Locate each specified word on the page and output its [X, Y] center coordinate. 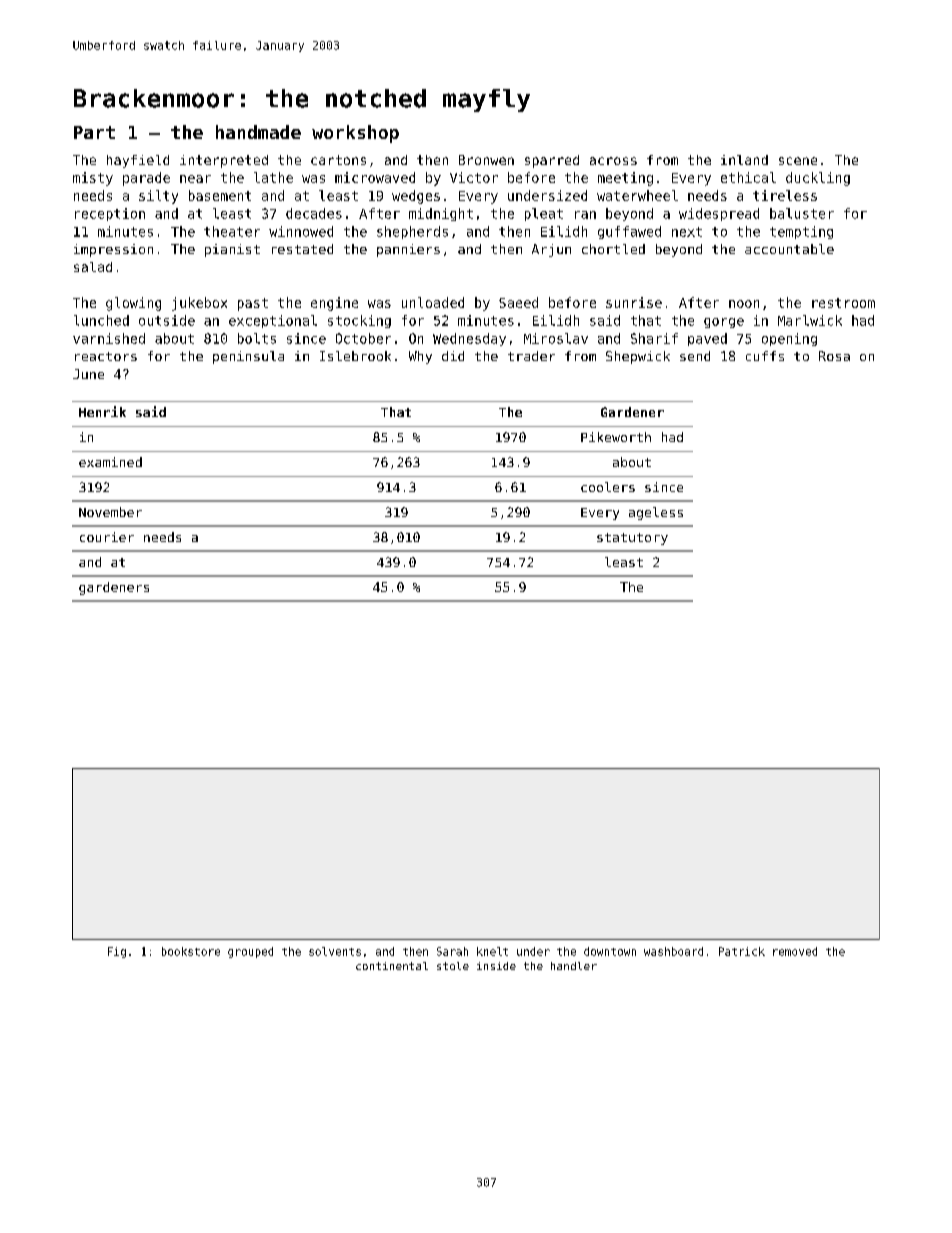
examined [110, 462]
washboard [673, 951]
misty [93, 179]
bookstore [191, 951]
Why [420, 357]
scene [798, 161]
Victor [474, 177]
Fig [117, 952]
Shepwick [638, 357]
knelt [492, 951]
